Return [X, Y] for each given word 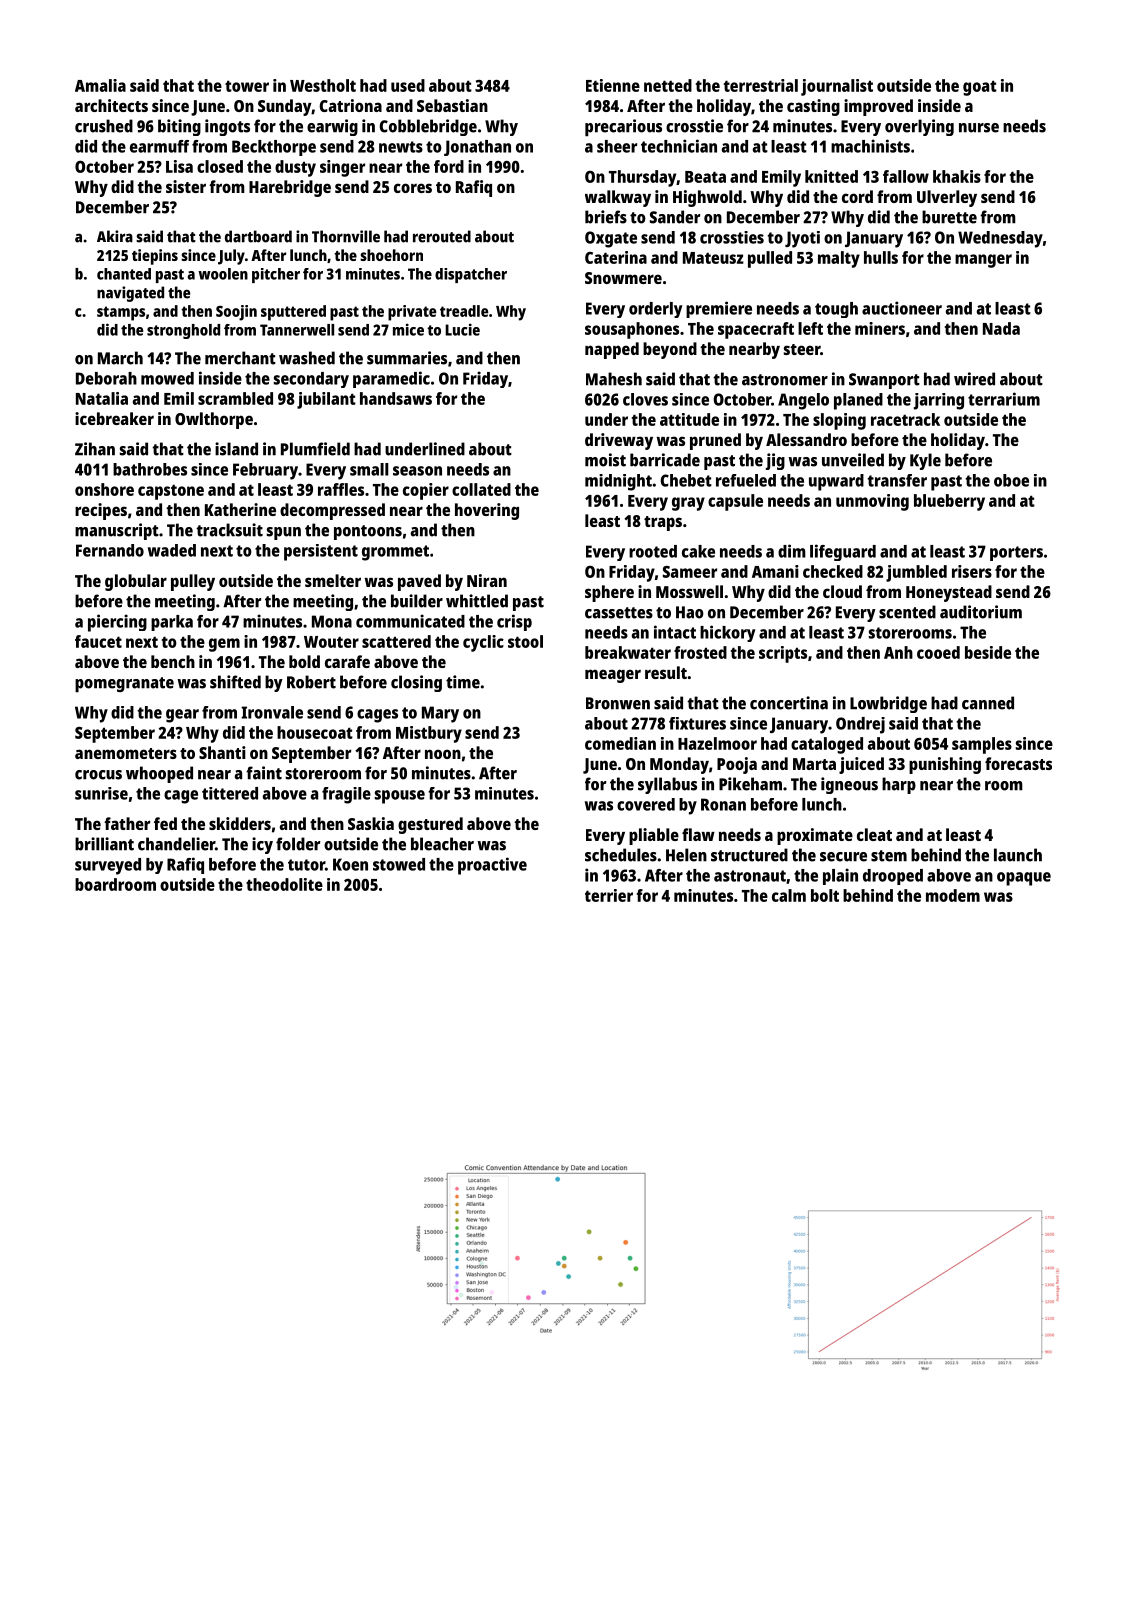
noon [443, 754]
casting [813, 107]
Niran [487, 580]
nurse [979, 128]
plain [840, 876]
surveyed [108, 866]
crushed [104, 126]
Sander [675, 217]
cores [413, 188]
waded [172, 550]
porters [1016, 553]
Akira [115, 236]
